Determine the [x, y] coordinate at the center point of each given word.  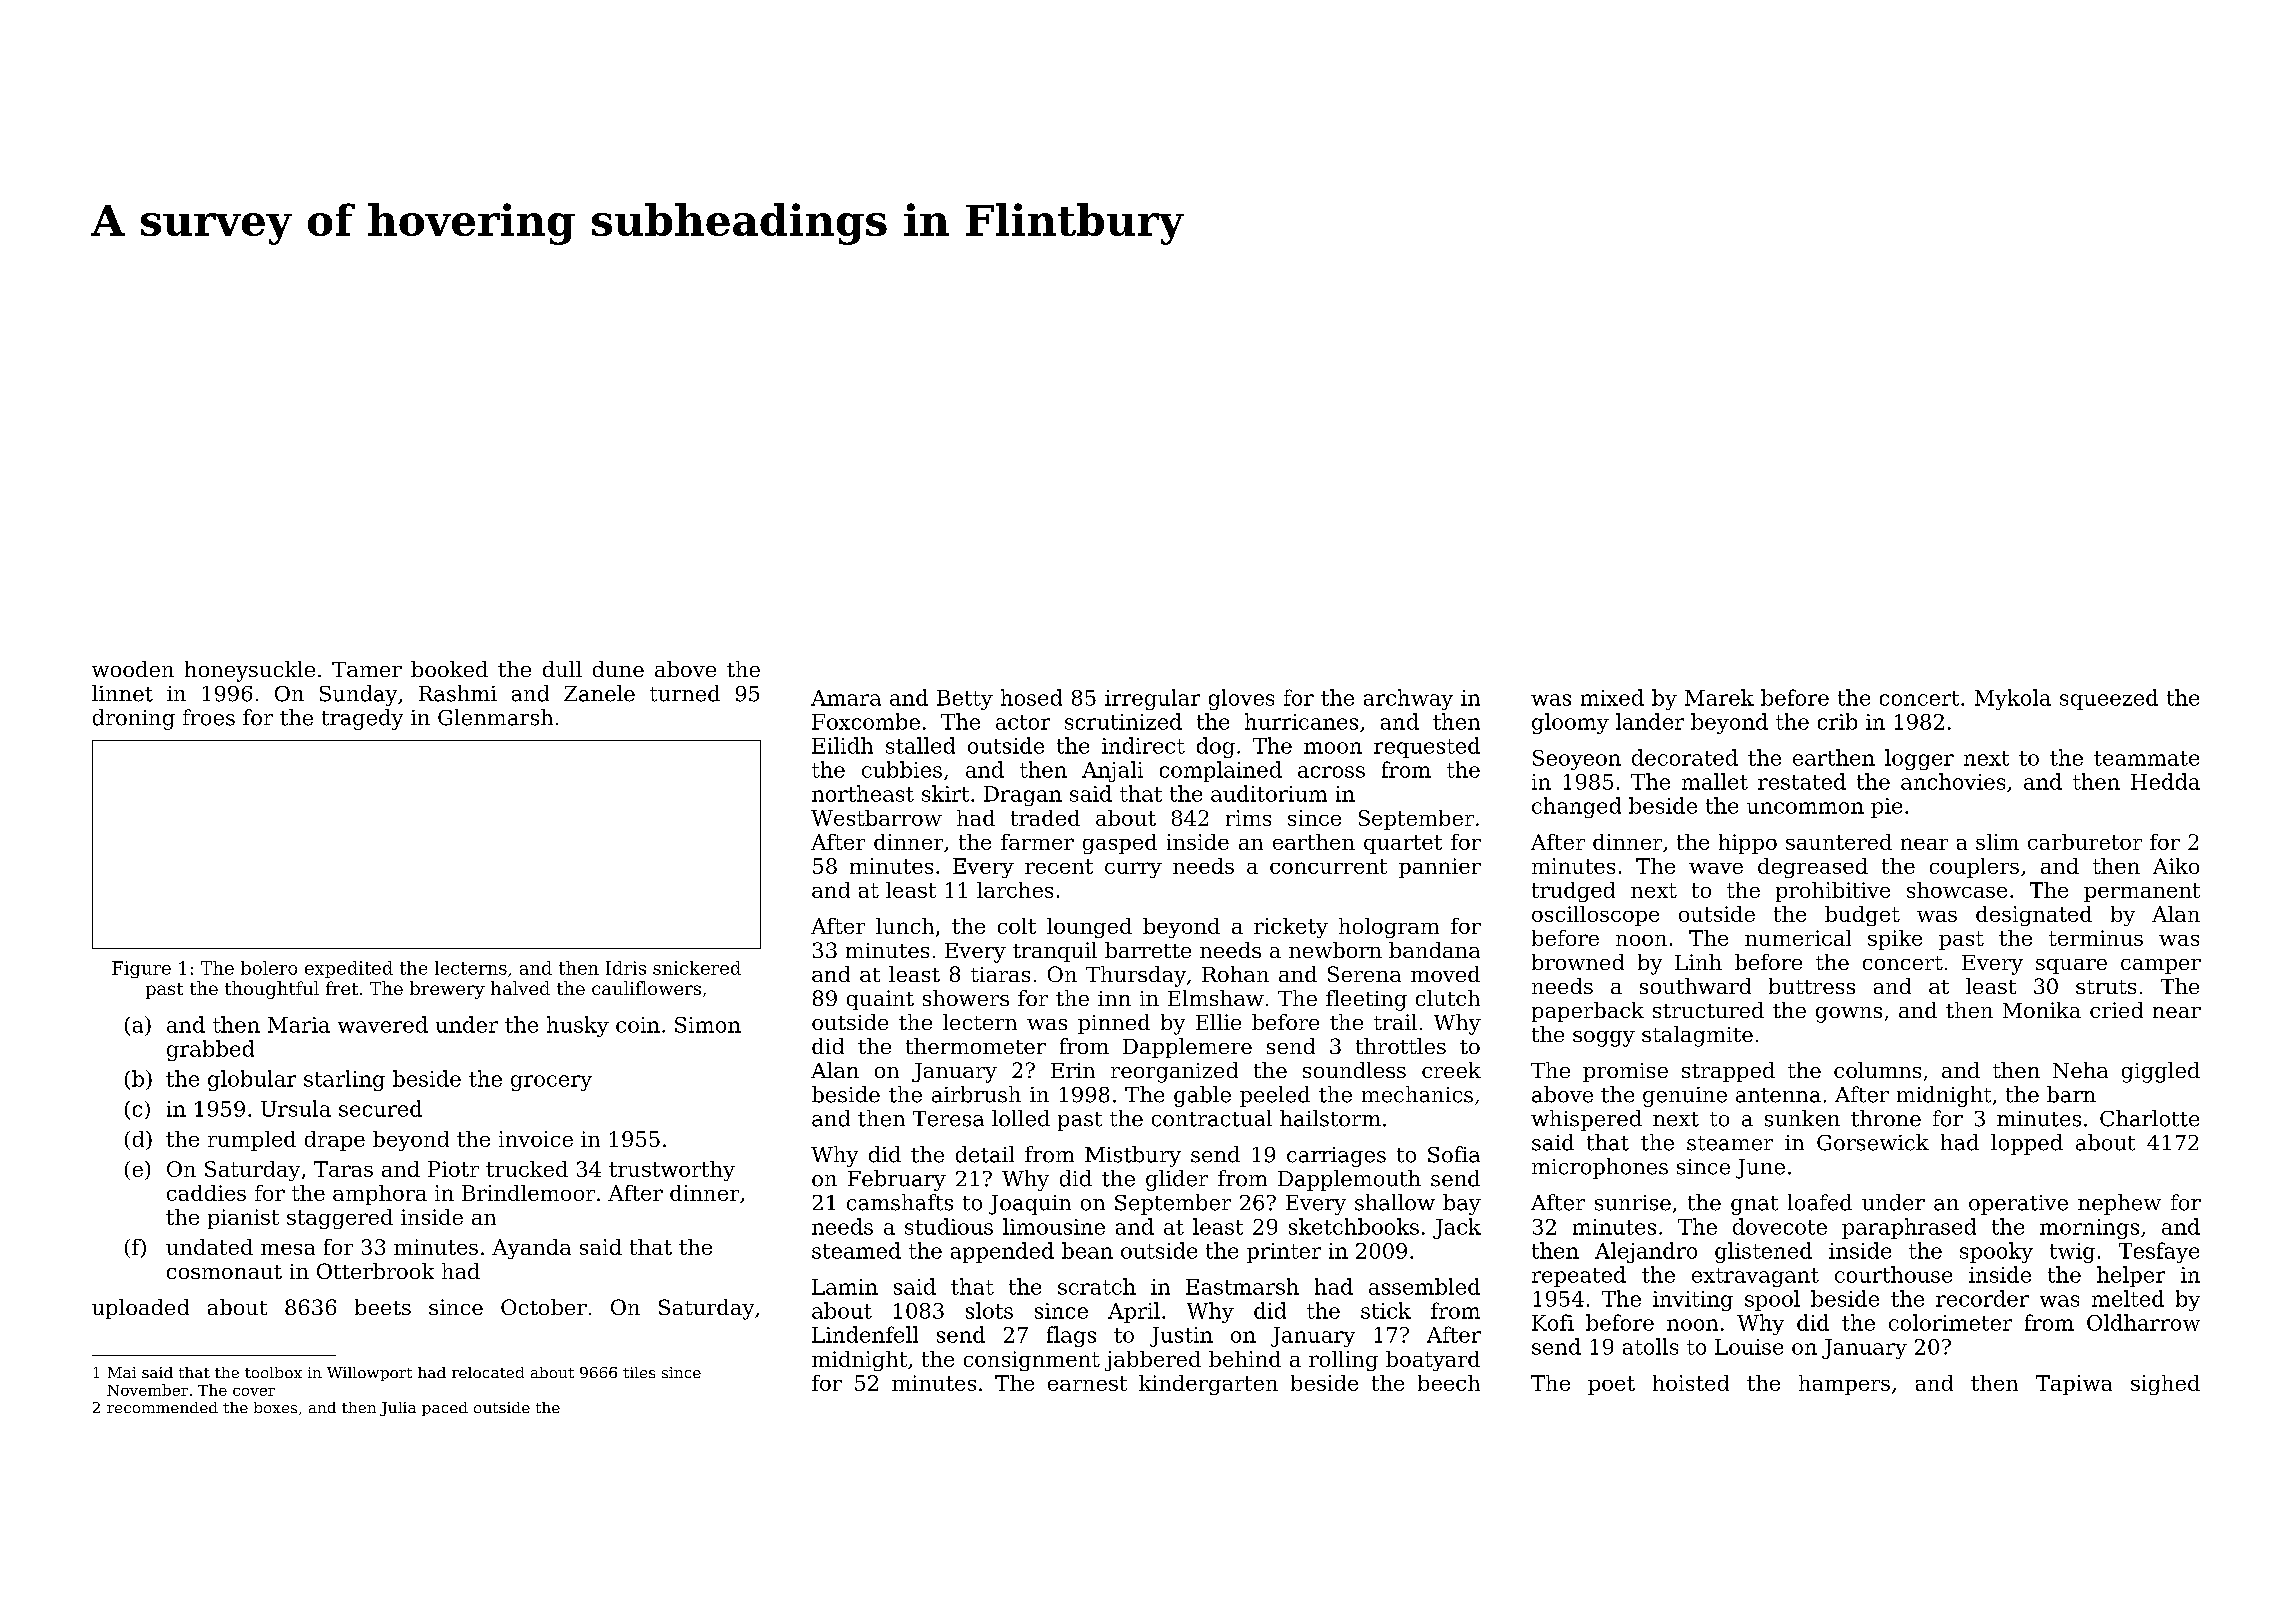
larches [1015, 890]
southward [1695, 986]
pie [1886, 808]
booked [449, 669]
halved [520, 988]
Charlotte [2149, 1118]
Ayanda [531, 1249]
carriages [1336, 1157]
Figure [141, 969]
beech [1449, 1383]
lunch [905, 926]
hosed [1031, 697]
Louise [1749, 1347]
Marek [1719, 697]
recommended [162, 1407]
